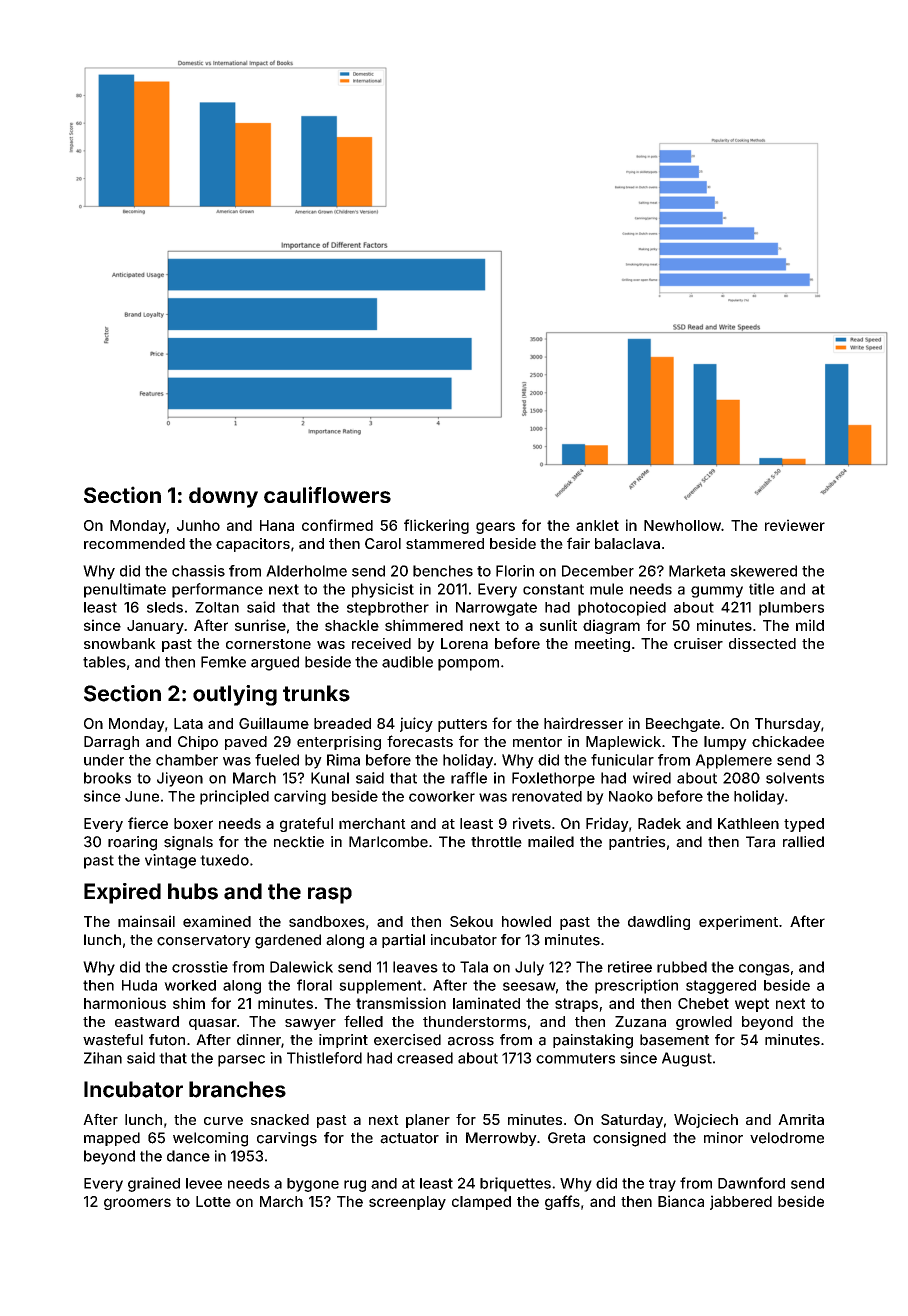  What do you see at coordinates (496, 842) in the page?
I see `throttle` at bounding box center [496, 842].
